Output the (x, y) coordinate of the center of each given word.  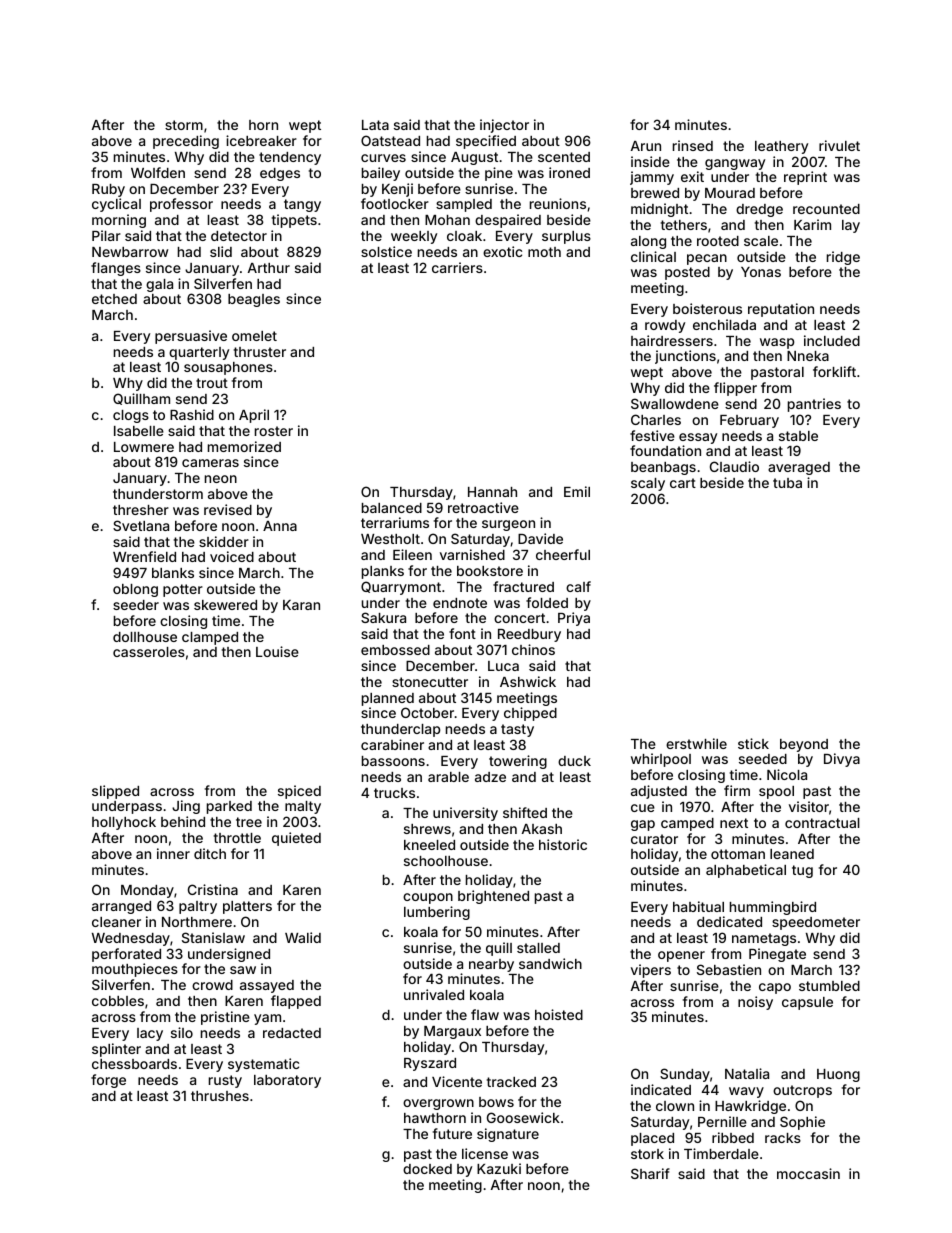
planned (388, 699)
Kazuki (499, 1168)
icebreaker (261, 140)
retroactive (483, 507)
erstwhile (696, 743)
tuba (787, 483)
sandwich (550, 963)
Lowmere (144, 447)
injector (504, 126)
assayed (267, 986)
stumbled (829, 986)
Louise (277, 651)
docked (427, 1169)
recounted (826, 209)
